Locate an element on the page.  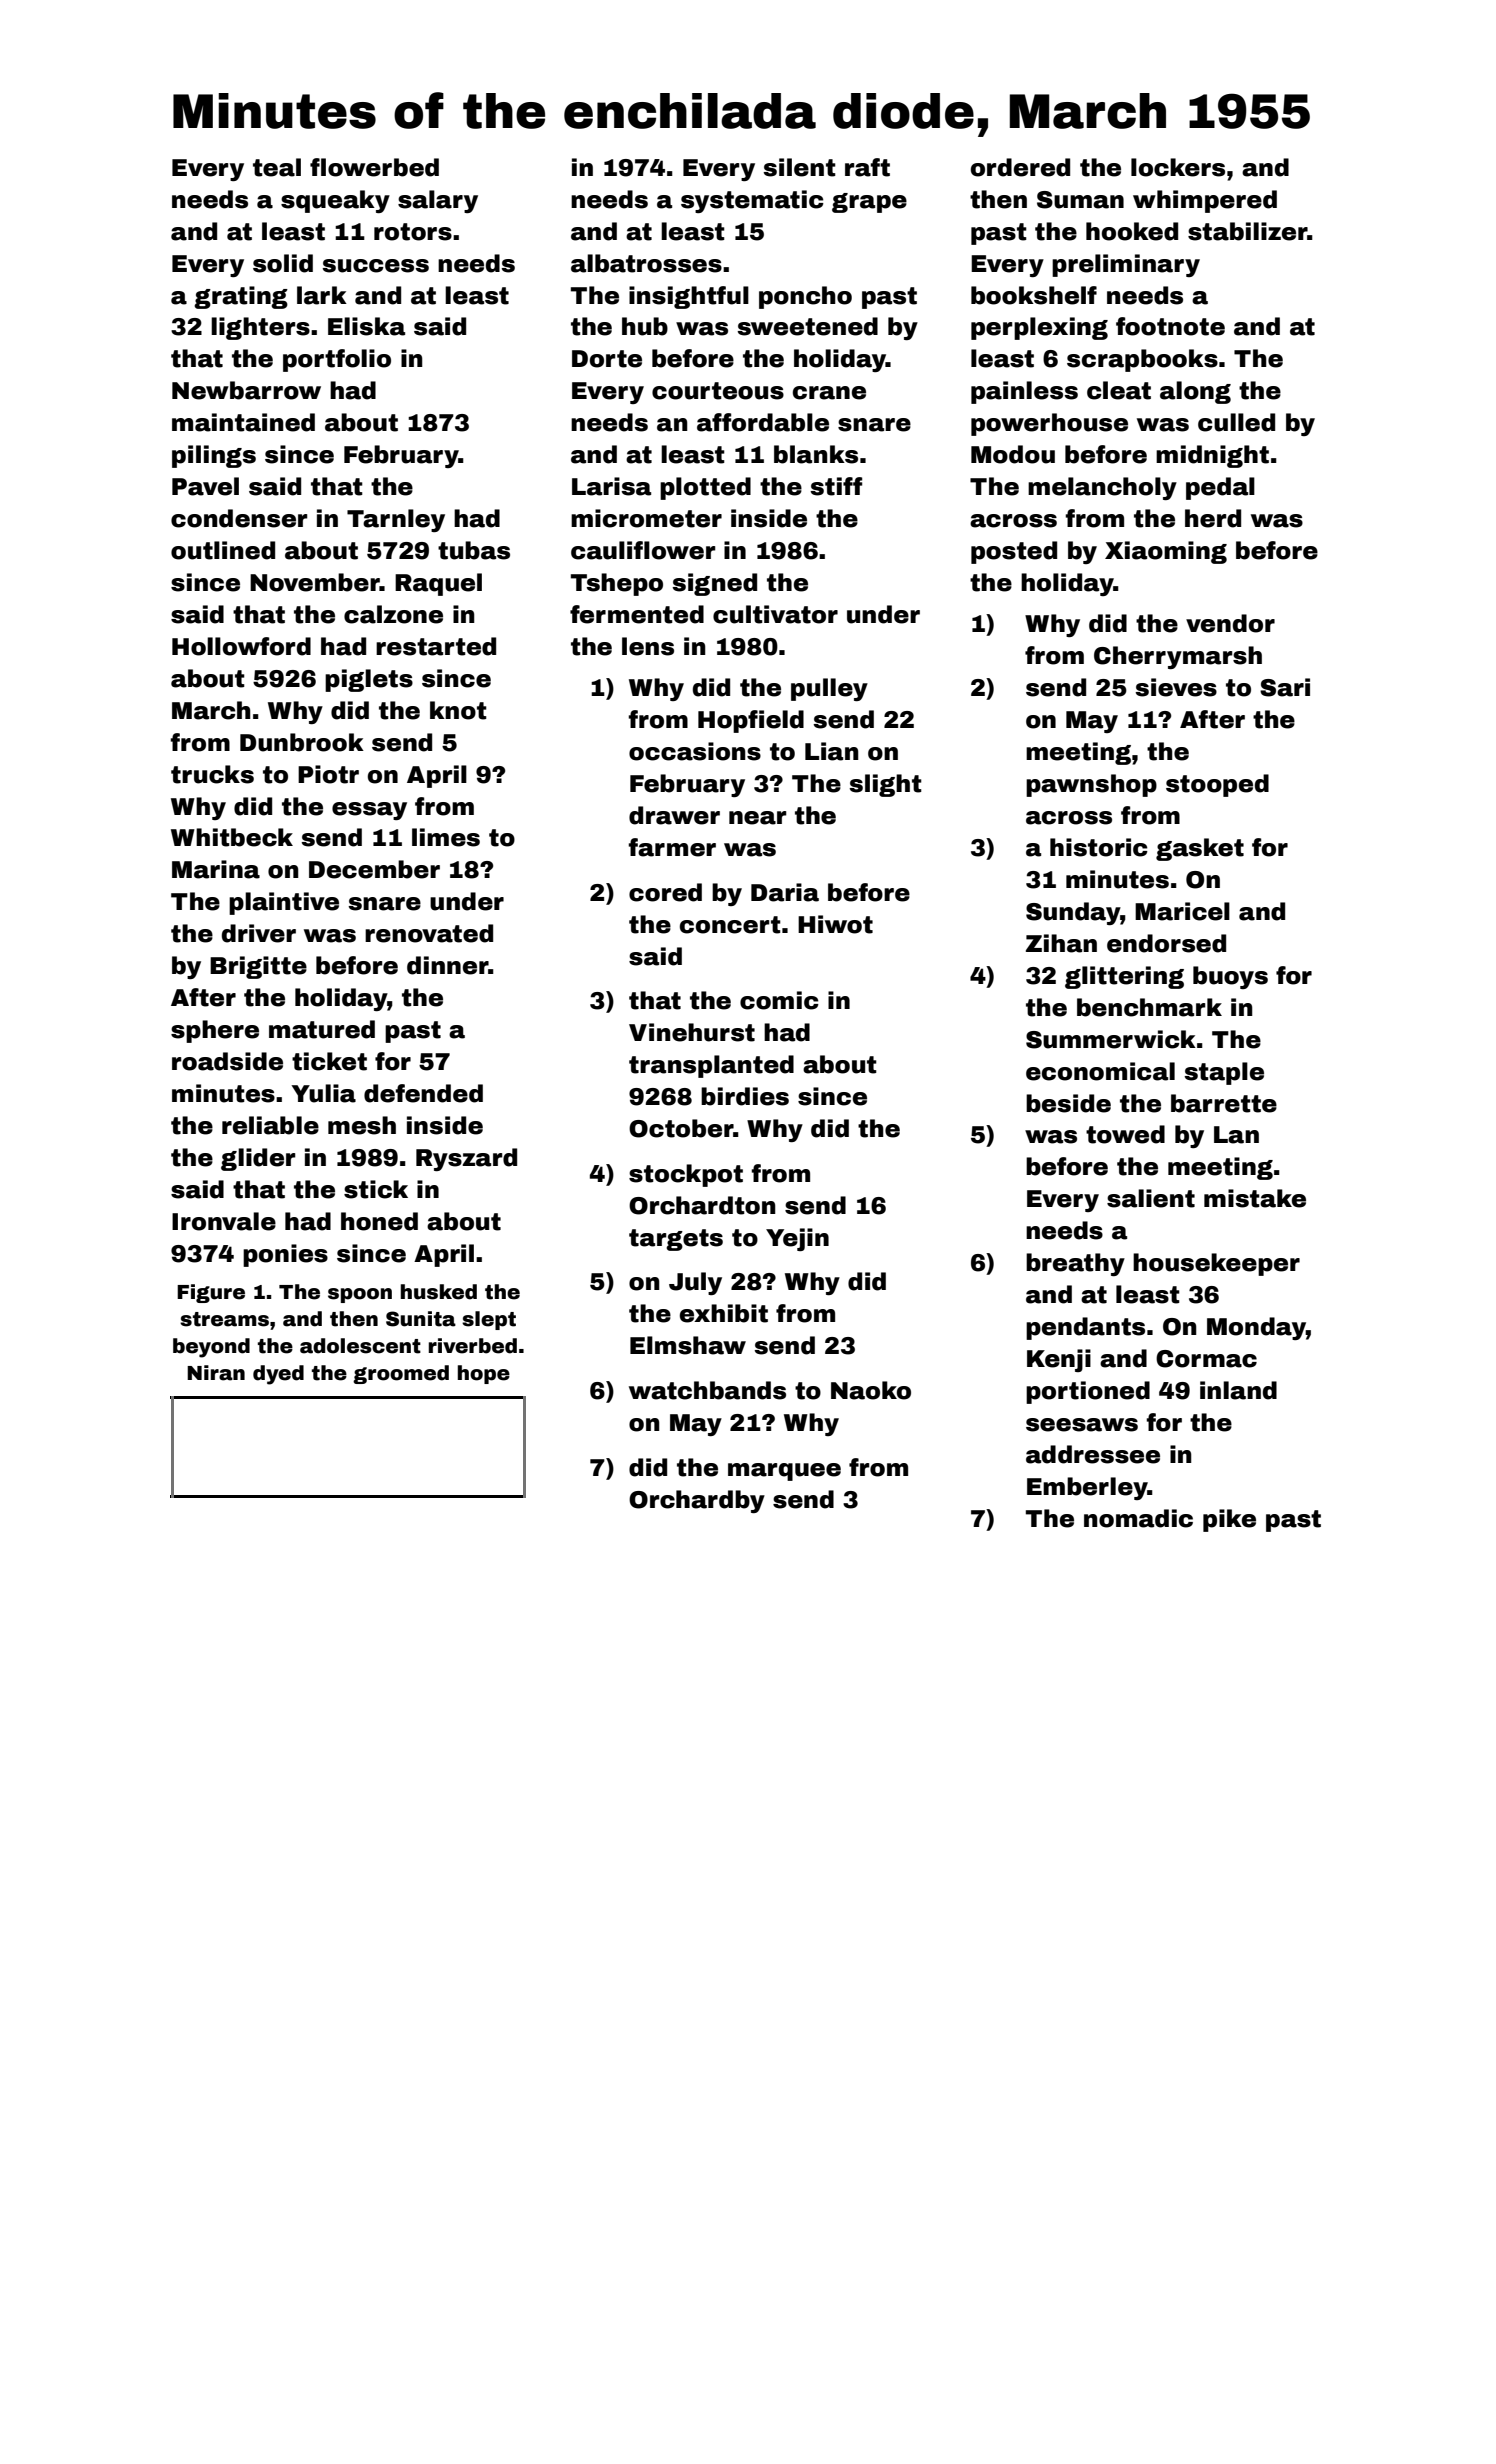
cored is located at coordinates (665, 892).
